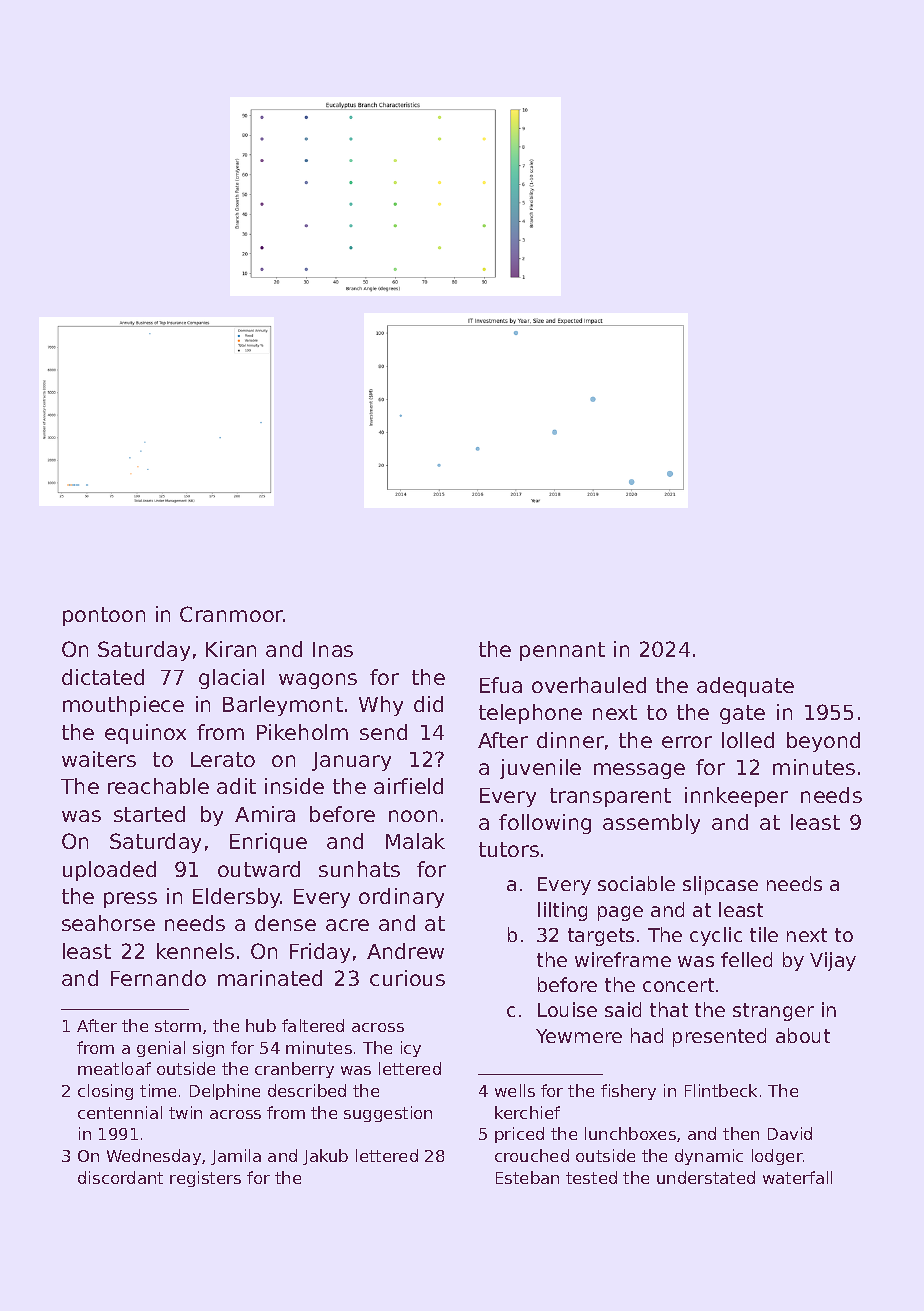 The width and height of the screenshot is (924, 1311). What do you see at coordinates (270, 978) in the screenshot?
I see `marinated` at bounding box center [270, 978].
